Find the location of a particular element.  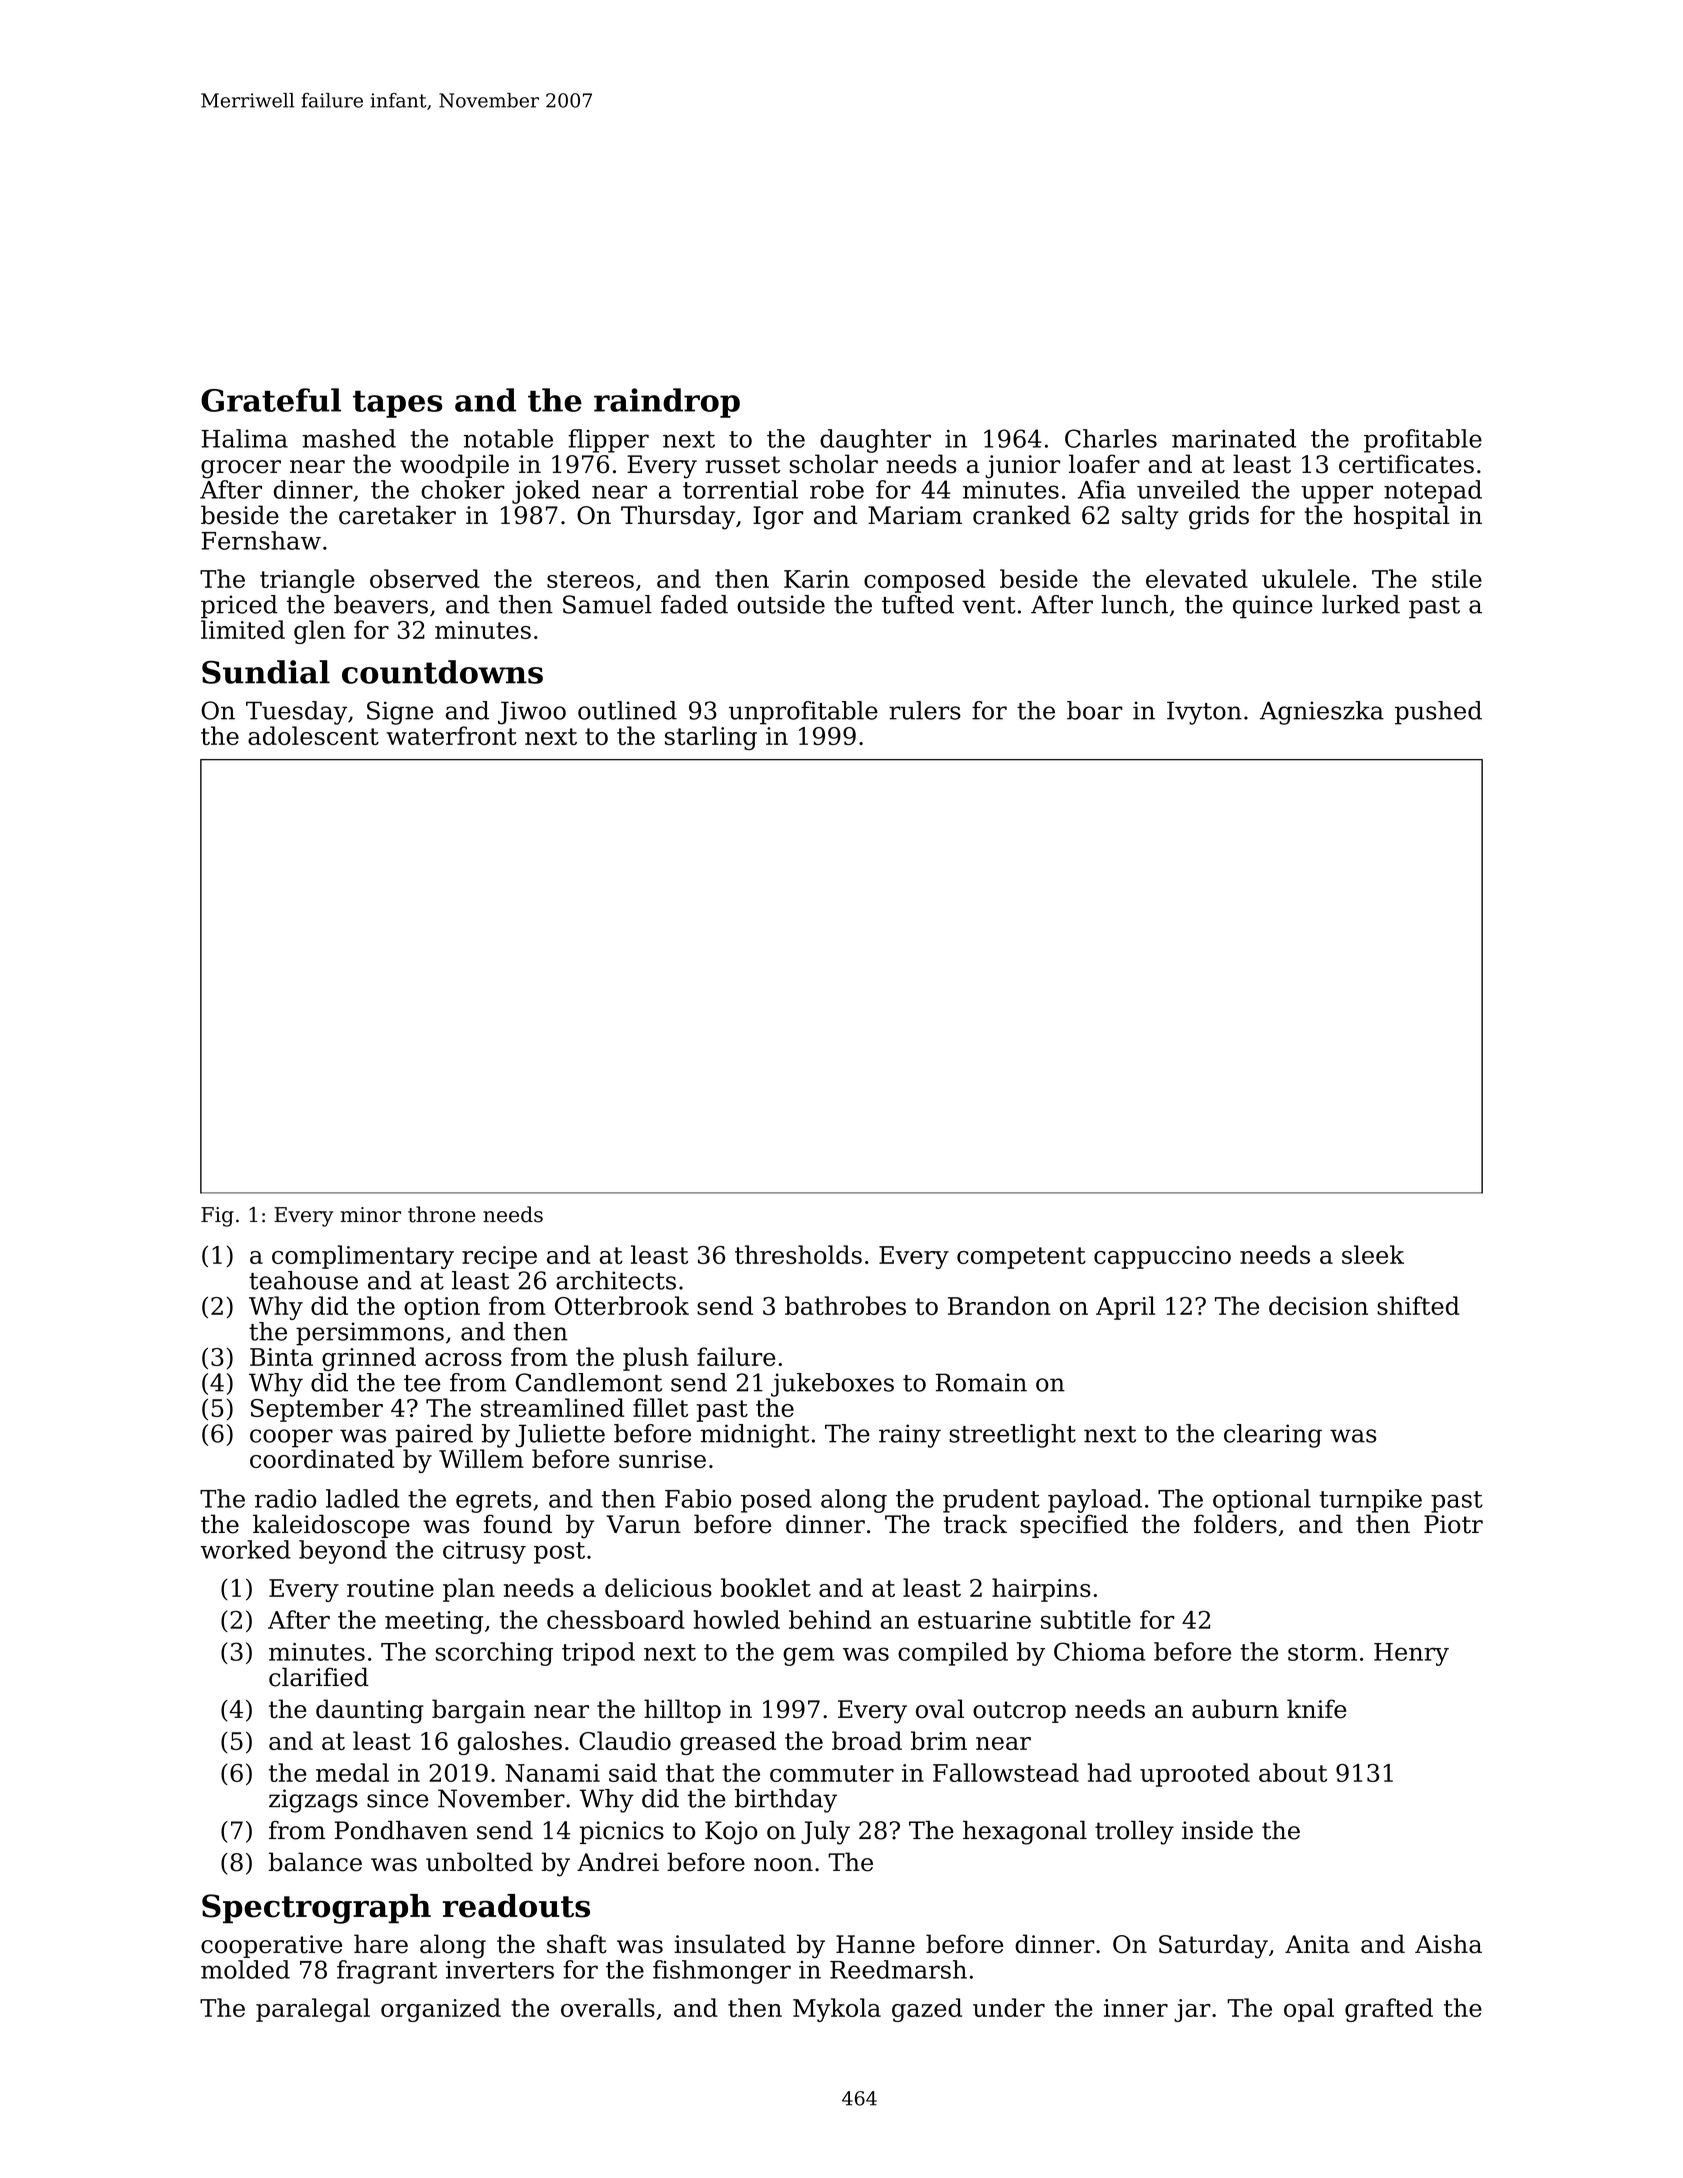

certificates is located at coordinates (1406, 464).
